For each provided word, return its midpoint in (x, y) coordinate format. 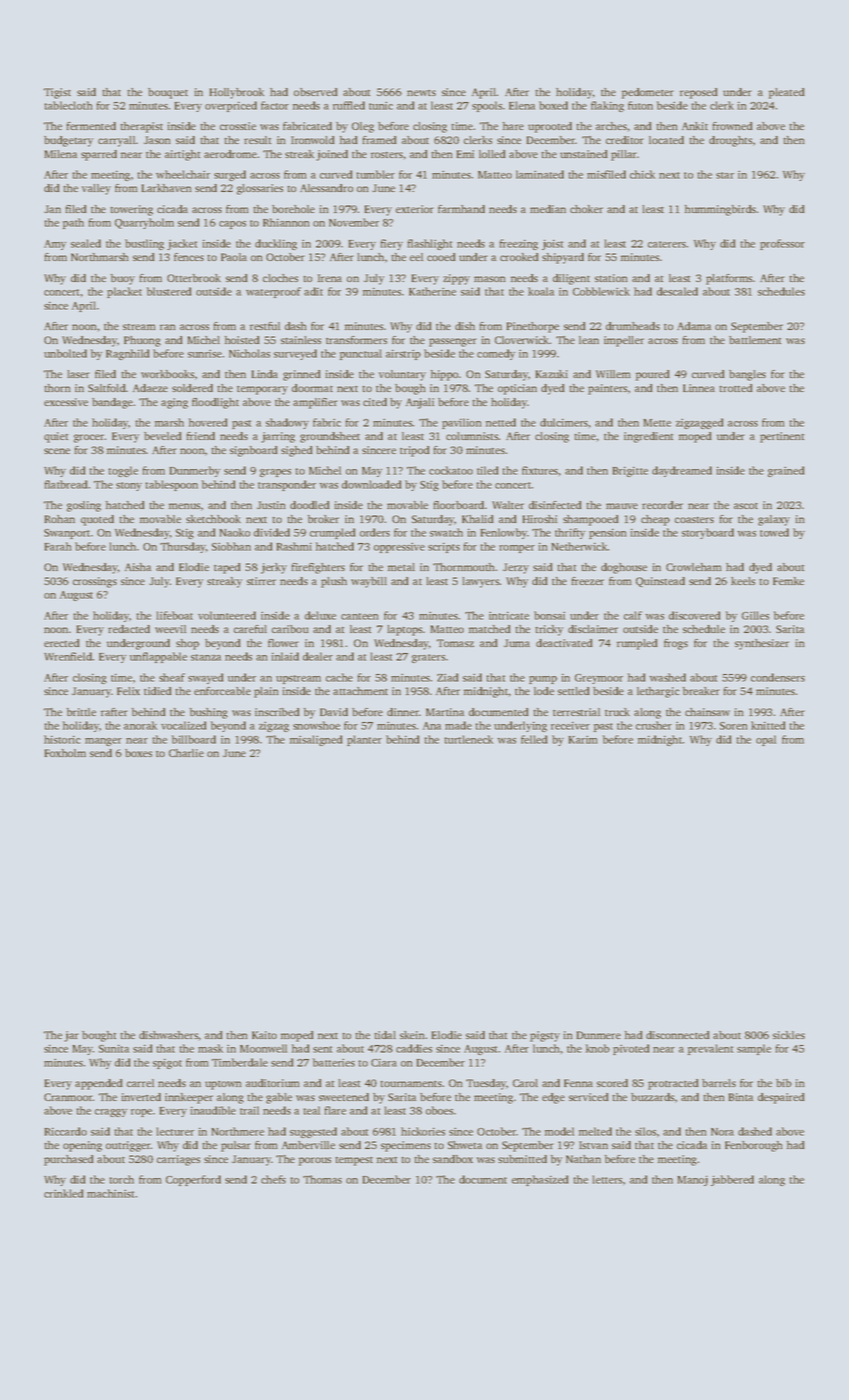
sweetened (344, 1097)
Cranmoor (68, 1097)
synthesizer (762, 644)
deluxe (320, 615)
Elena (522, 105)
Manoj (693, 1180)
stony (129, 486)
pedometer (648, 93)
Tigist (57, 93)
